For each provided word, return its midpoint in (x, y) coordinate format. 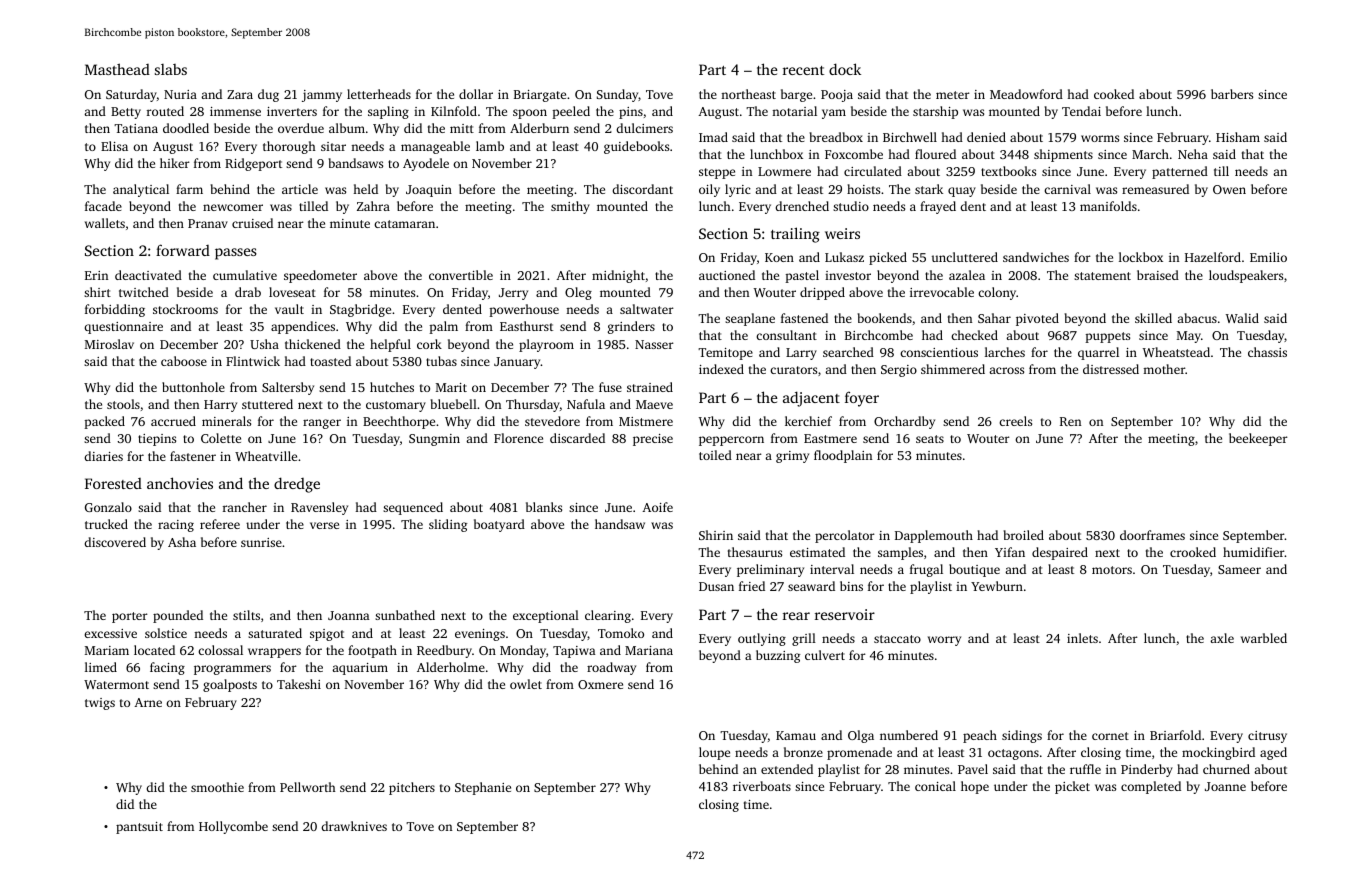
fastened (804, 318)
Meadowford (1026, 94)
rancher (245, 507)
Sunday (617, 95)
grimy (792, 457)
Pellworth (308, 787)
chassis (1267, 352)
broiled (1023, 535)
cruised (252, 223)
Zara (240, 94)
